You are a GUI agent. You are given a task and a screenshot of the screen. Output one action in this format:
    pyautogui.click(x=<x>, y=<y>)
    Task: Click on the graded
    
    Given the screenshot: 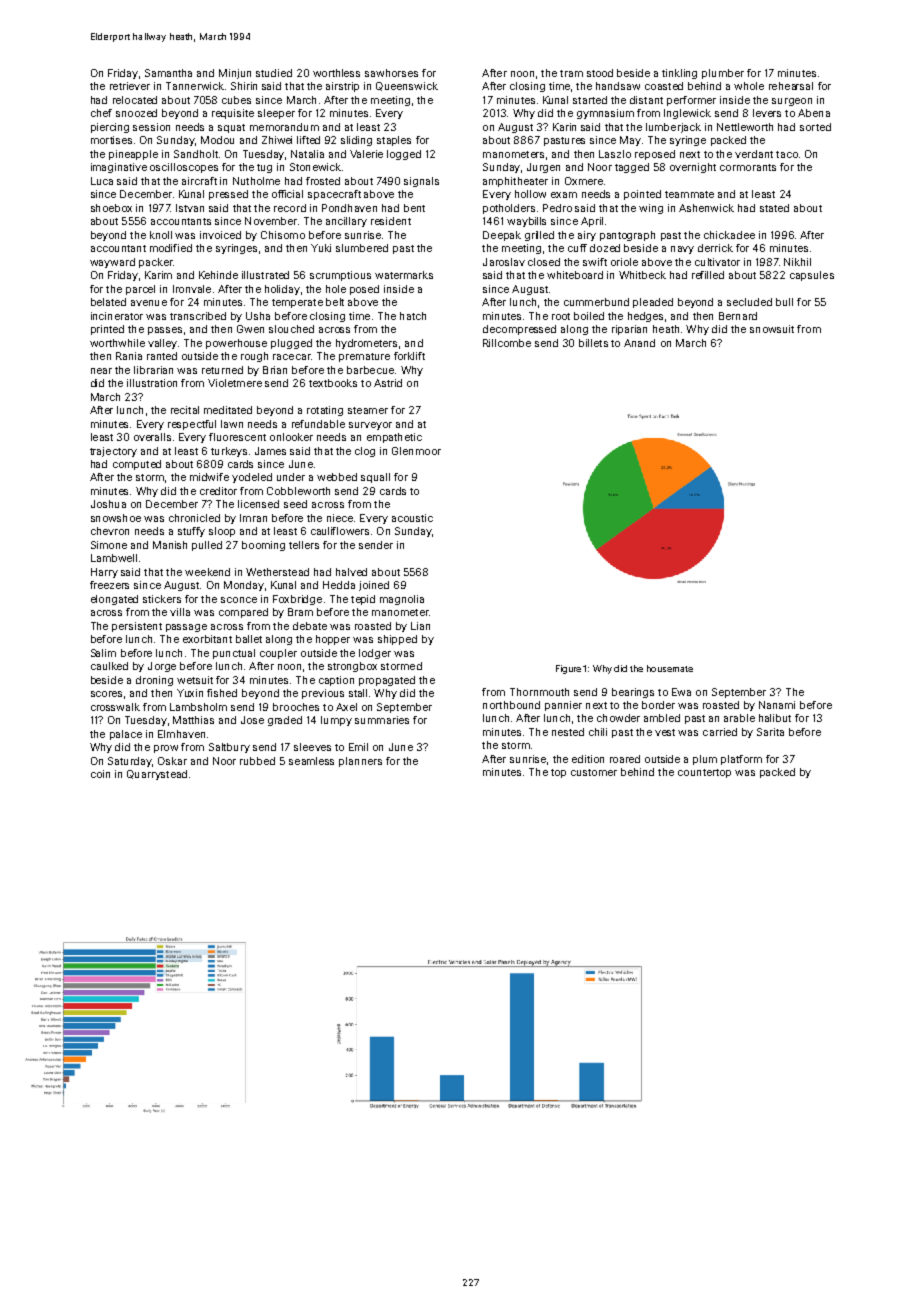 What is the action you would take?
    pyautogui.click(x=285, y=721)
